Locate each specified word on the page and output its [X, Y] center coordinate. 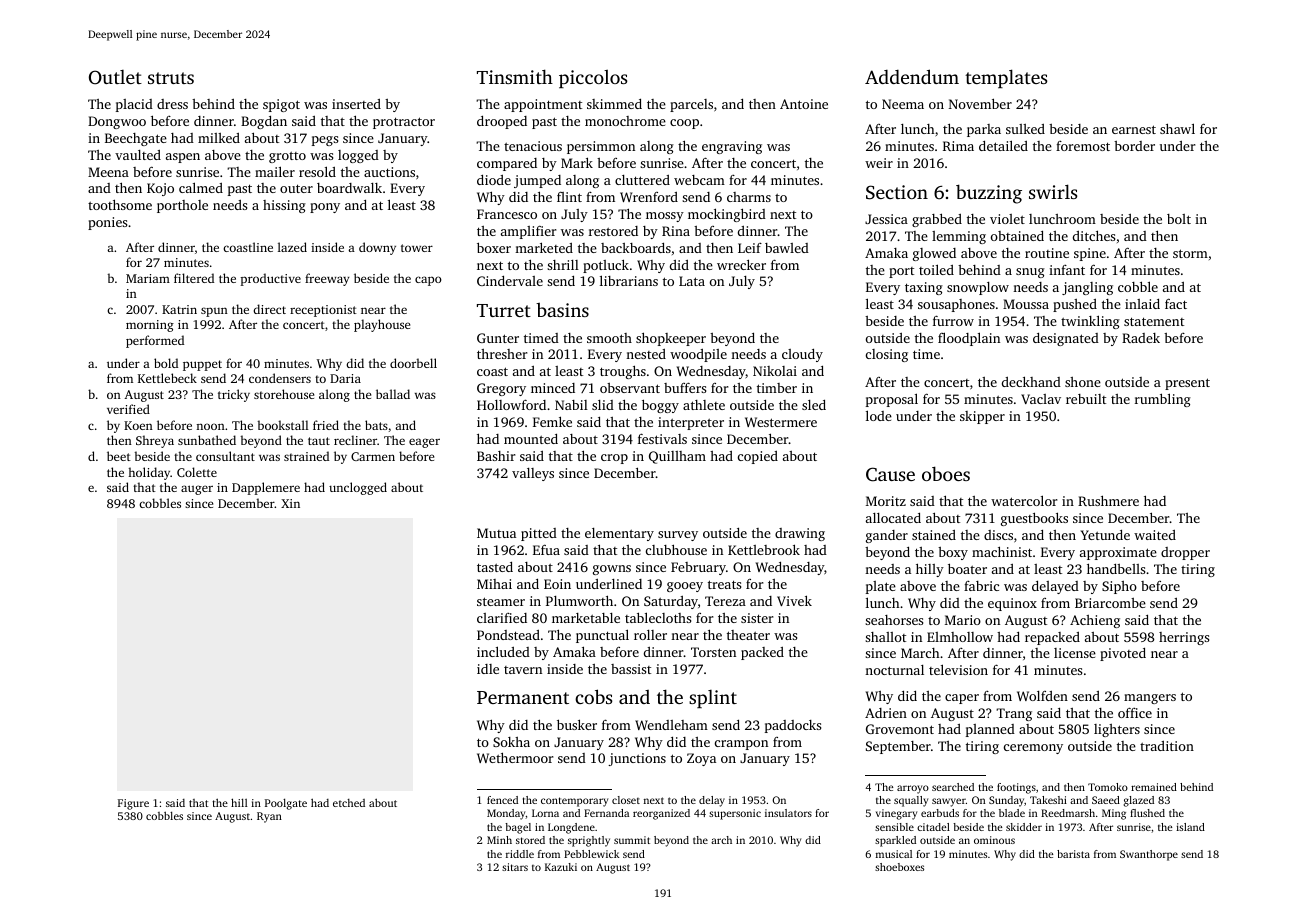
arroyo [913, 789]
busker [577, 724]
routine [1047, 253]
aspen [183, 158]
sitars [515, 867]
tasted [495, 567]
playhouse [382, 325]
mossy [665, 217]
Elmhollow [960, 637]
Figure [133, 804]
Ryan [269, 817]
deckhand [1031, 381]
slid [603, 405]
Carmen [373, 456]
